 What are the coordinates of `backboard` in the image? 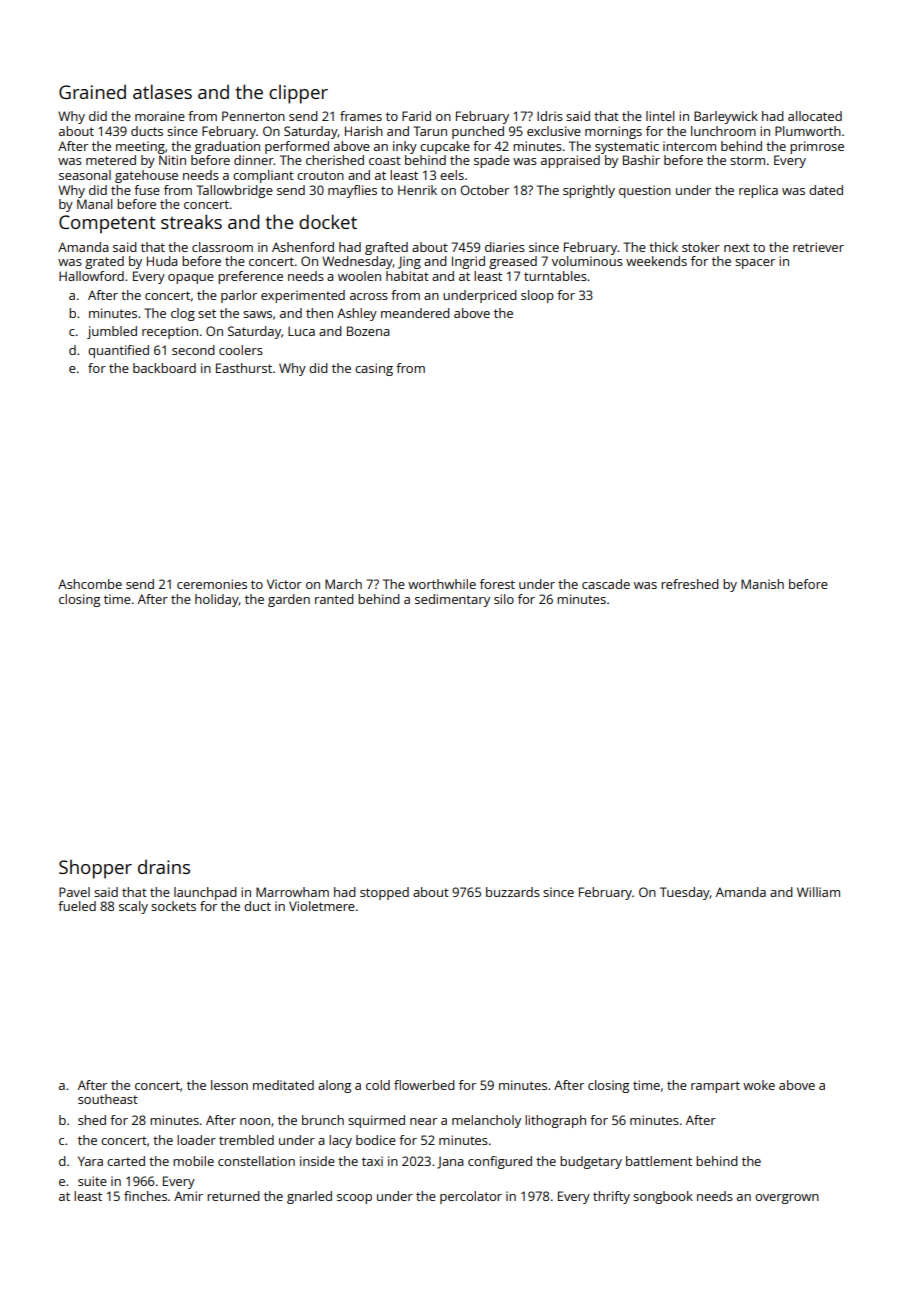 It's located at (164, 368).
